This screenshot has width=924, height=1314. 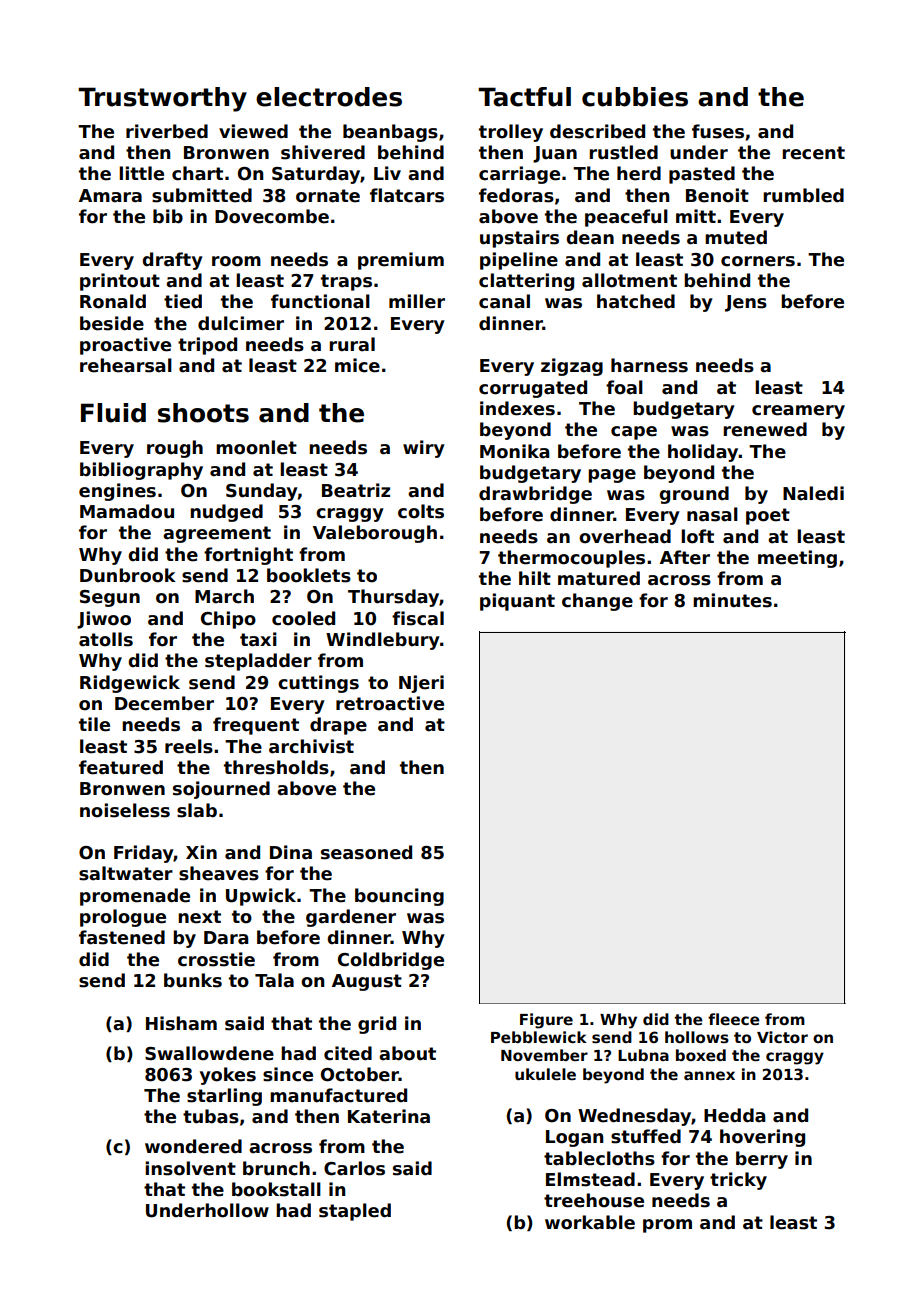 I want to click on colts, so click(x=421, y=511).
